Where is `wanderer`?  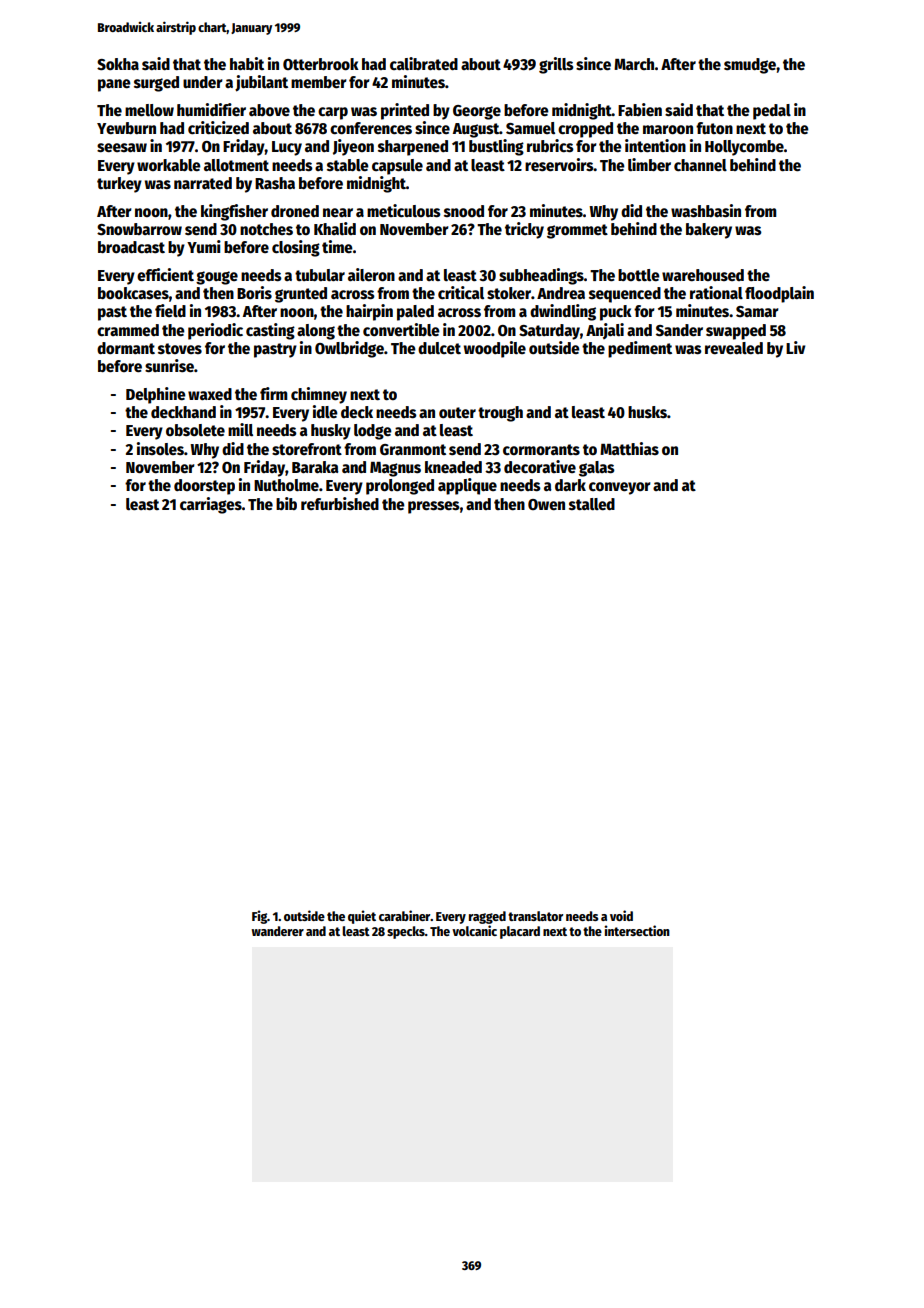 wanderer is located at coordinates (277, 931).
